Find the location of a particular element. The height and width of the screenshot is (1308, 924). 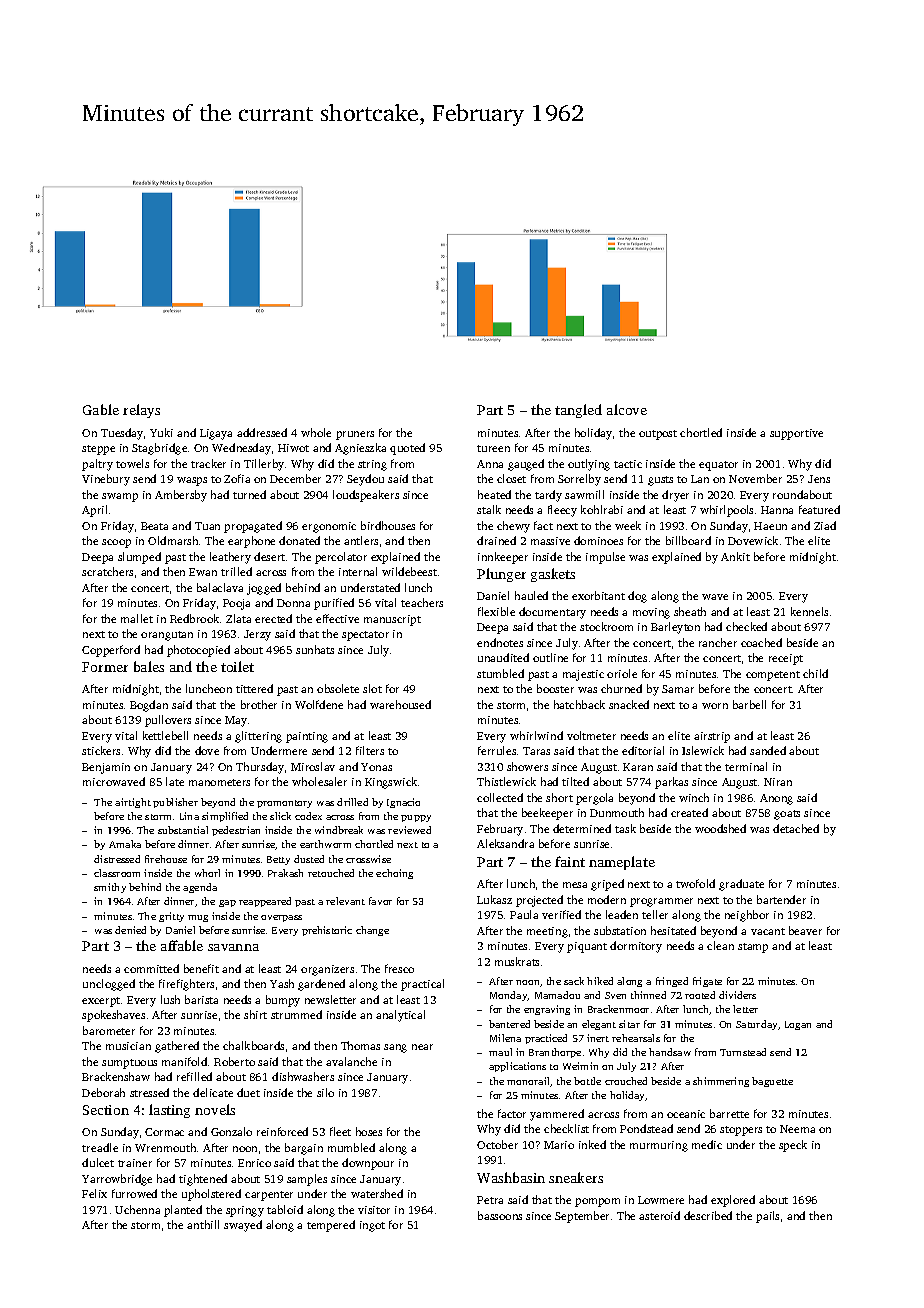

tangled is located at coordinates (578, 411).
